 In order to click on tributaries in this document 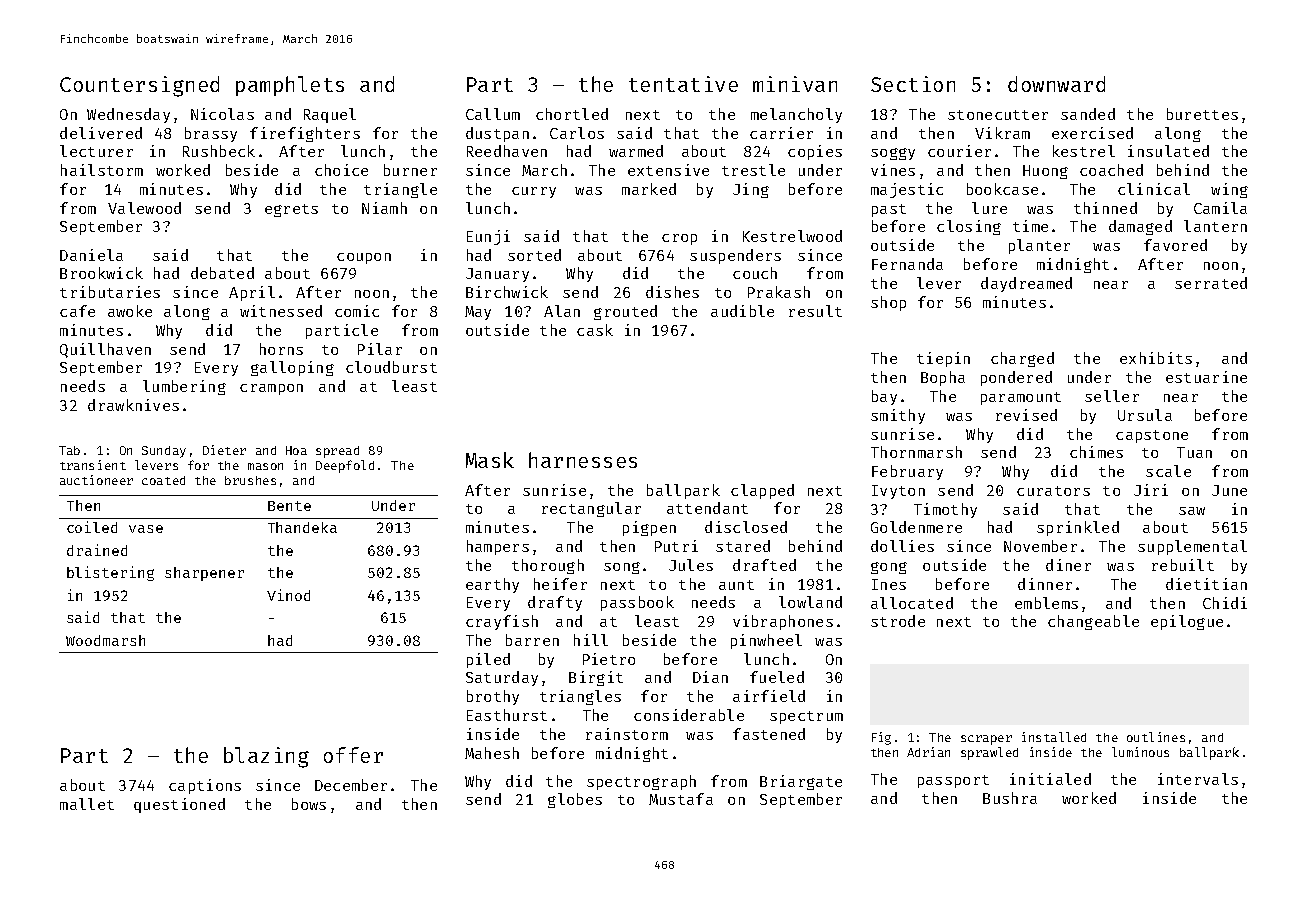, I will do `click(110, 292)`.
